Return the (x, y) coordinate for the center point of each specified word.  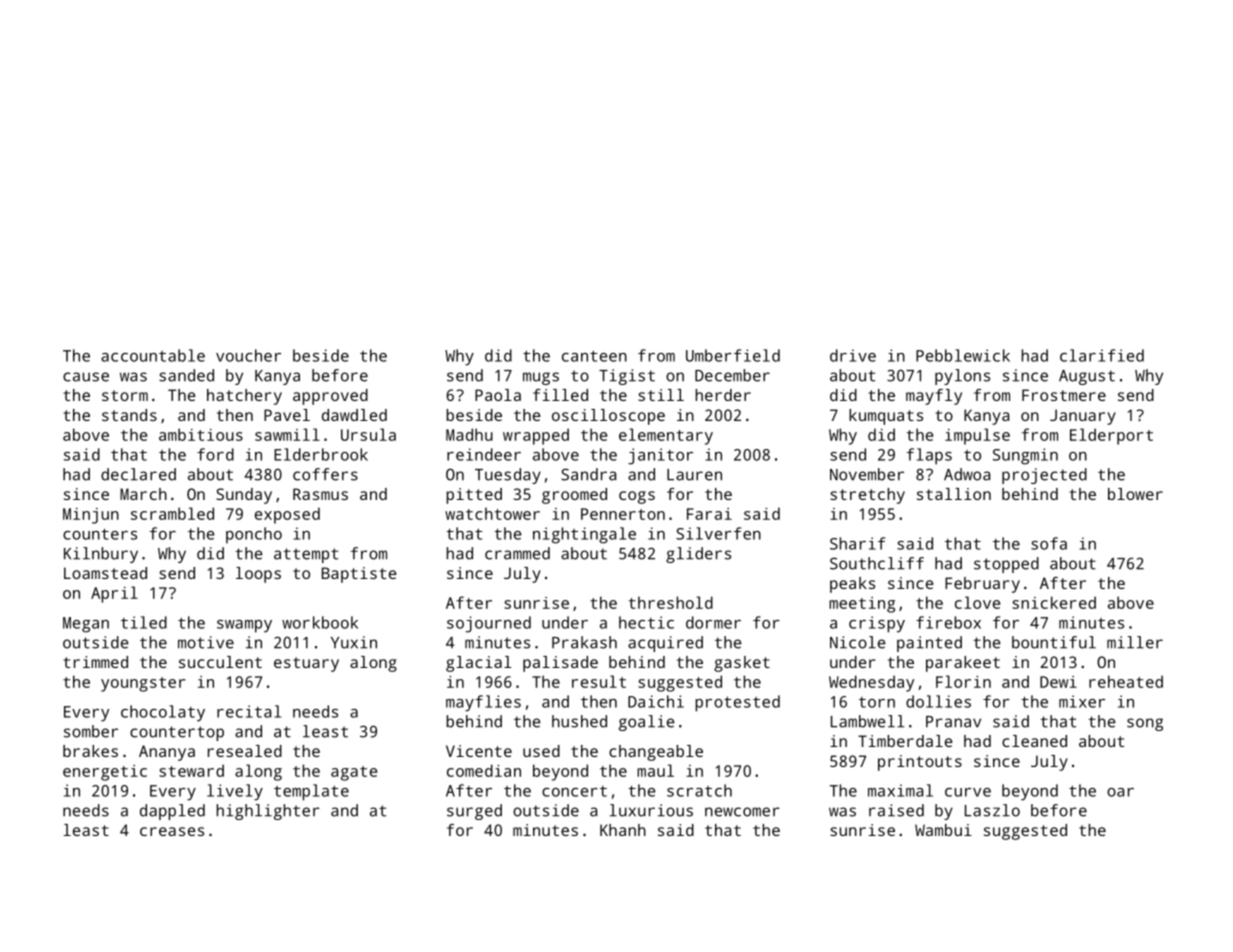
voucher (248, 355)
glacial (479, 664)
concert (574, 791)
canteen (594, 356)
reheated (1126, 681)
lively (235, 792)
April (114, 594)
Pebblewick (963, 355)
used (541, 751)
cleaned (1034, 741)
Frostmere (1064, 395)
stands (129, 415)
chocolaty (163, 713)
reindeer (484, 454)
